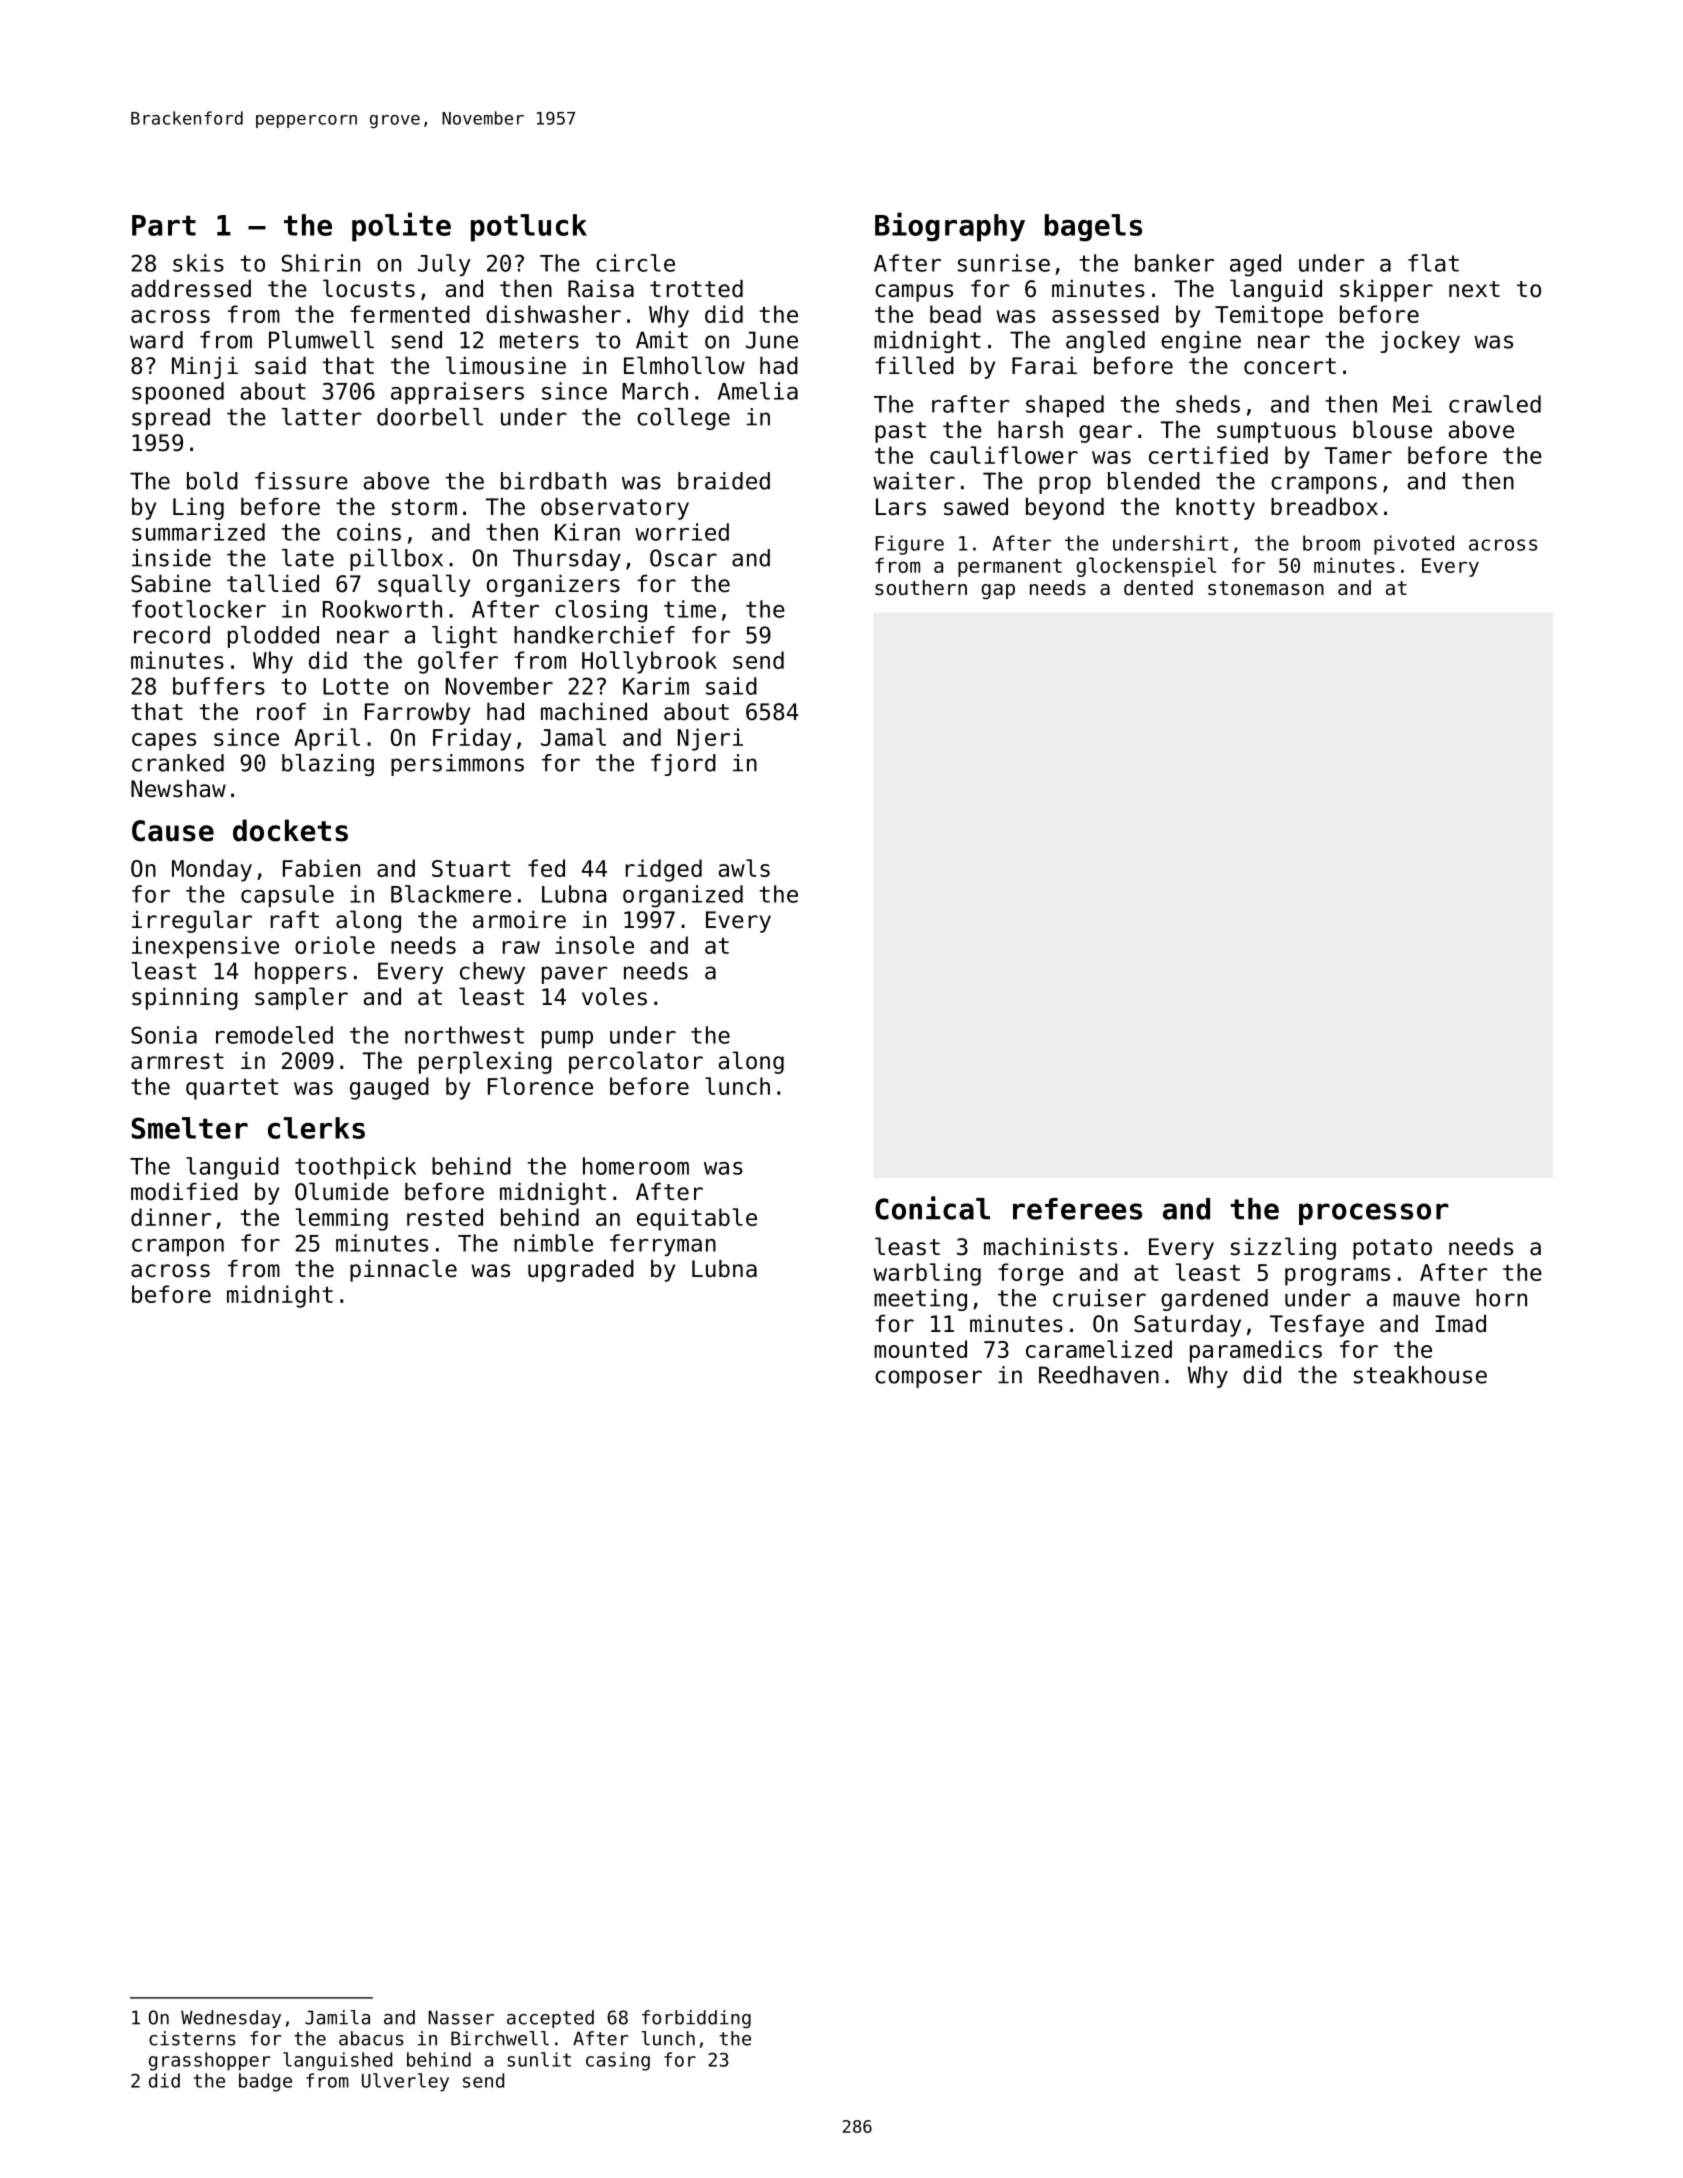 This screenshot has height=2178, width=1683. Describe the element at coordinates (1474, 289) in the screenshot. I see `next` at that location.
